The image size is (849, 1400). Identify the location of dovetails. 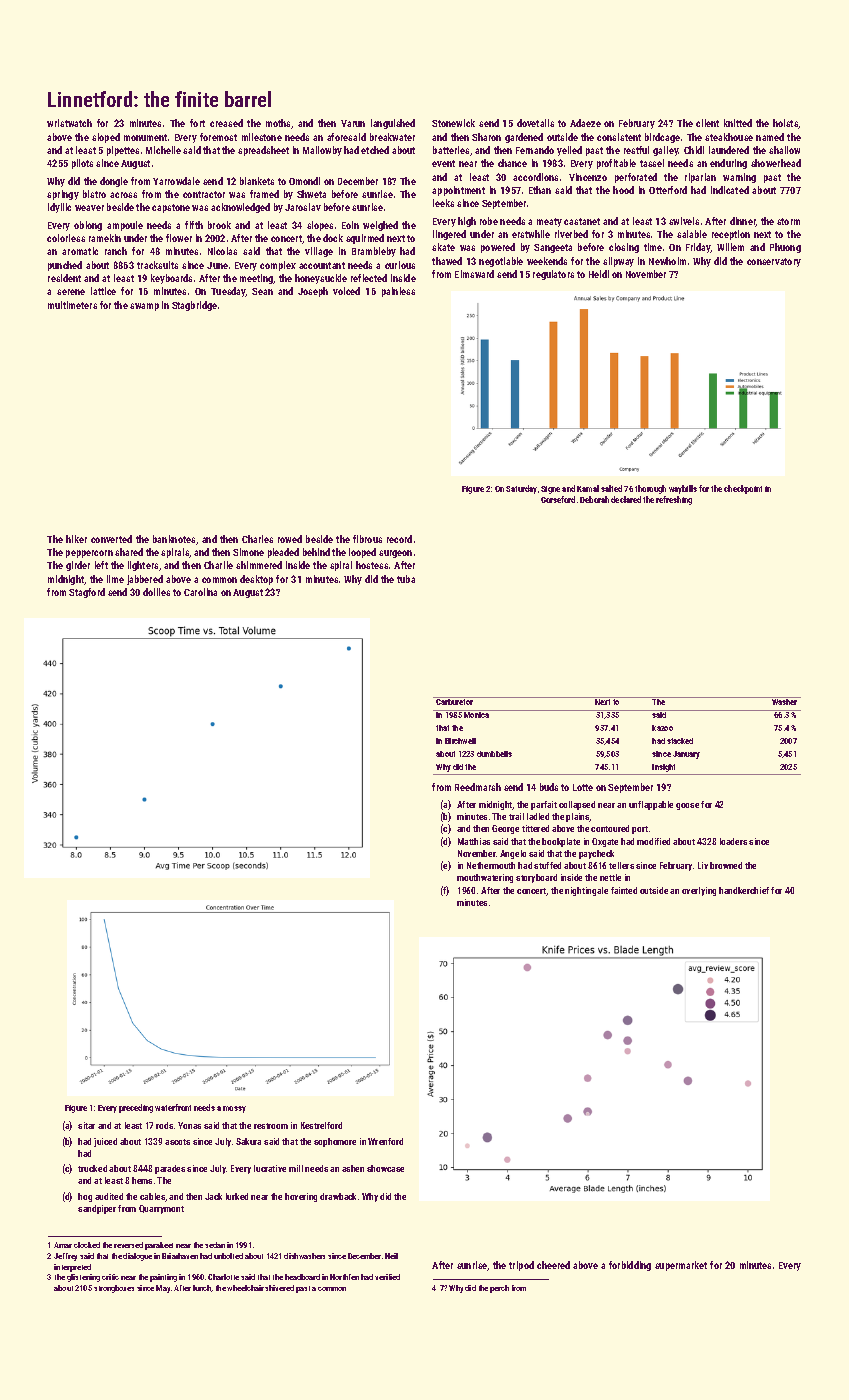
(535, 123).
